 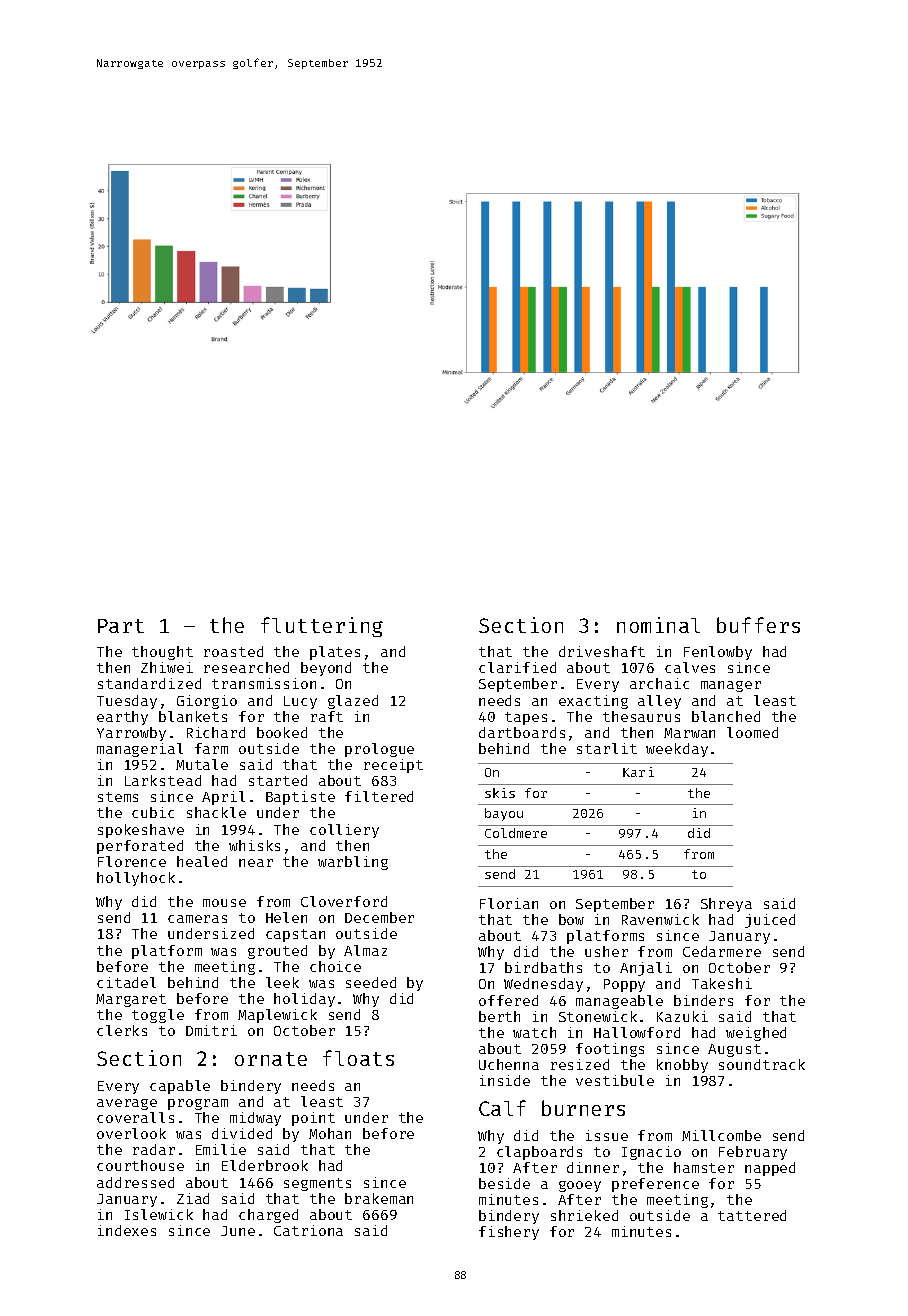 I want to click on Shreya, so click(x=726, y=905).
